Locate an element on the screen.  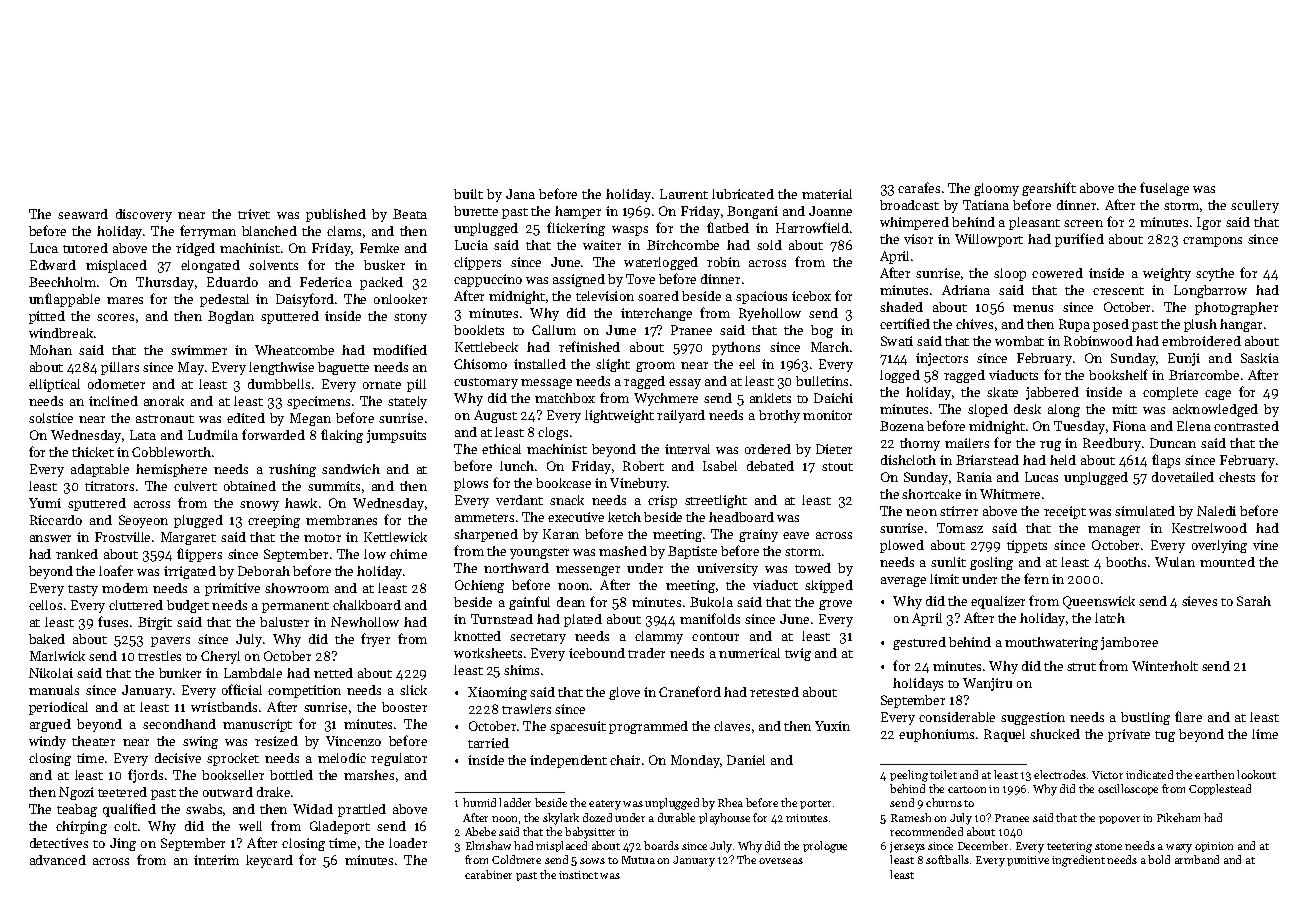
odometer is located at coordinates (116, 384).
